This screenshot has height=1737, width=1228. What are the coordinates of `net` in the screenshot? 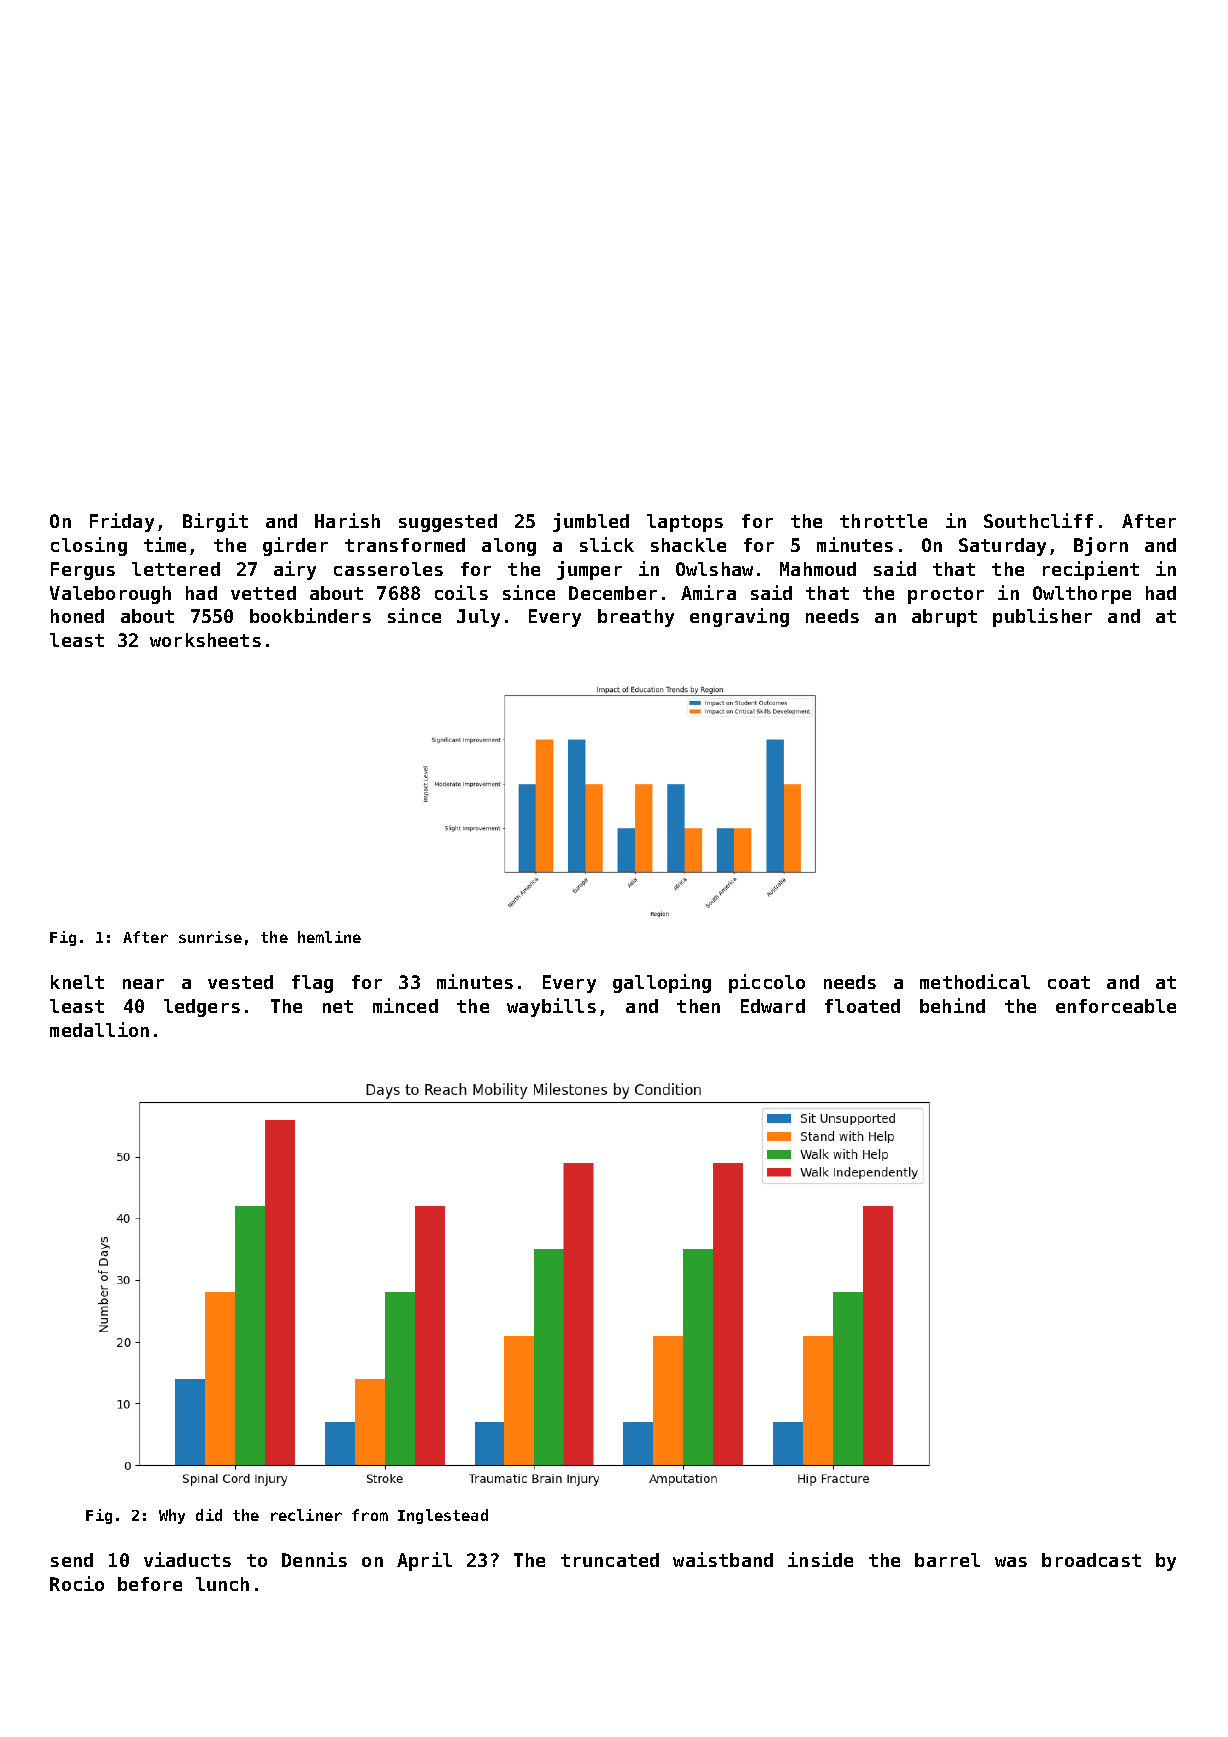 It's located at (338, 1006).
